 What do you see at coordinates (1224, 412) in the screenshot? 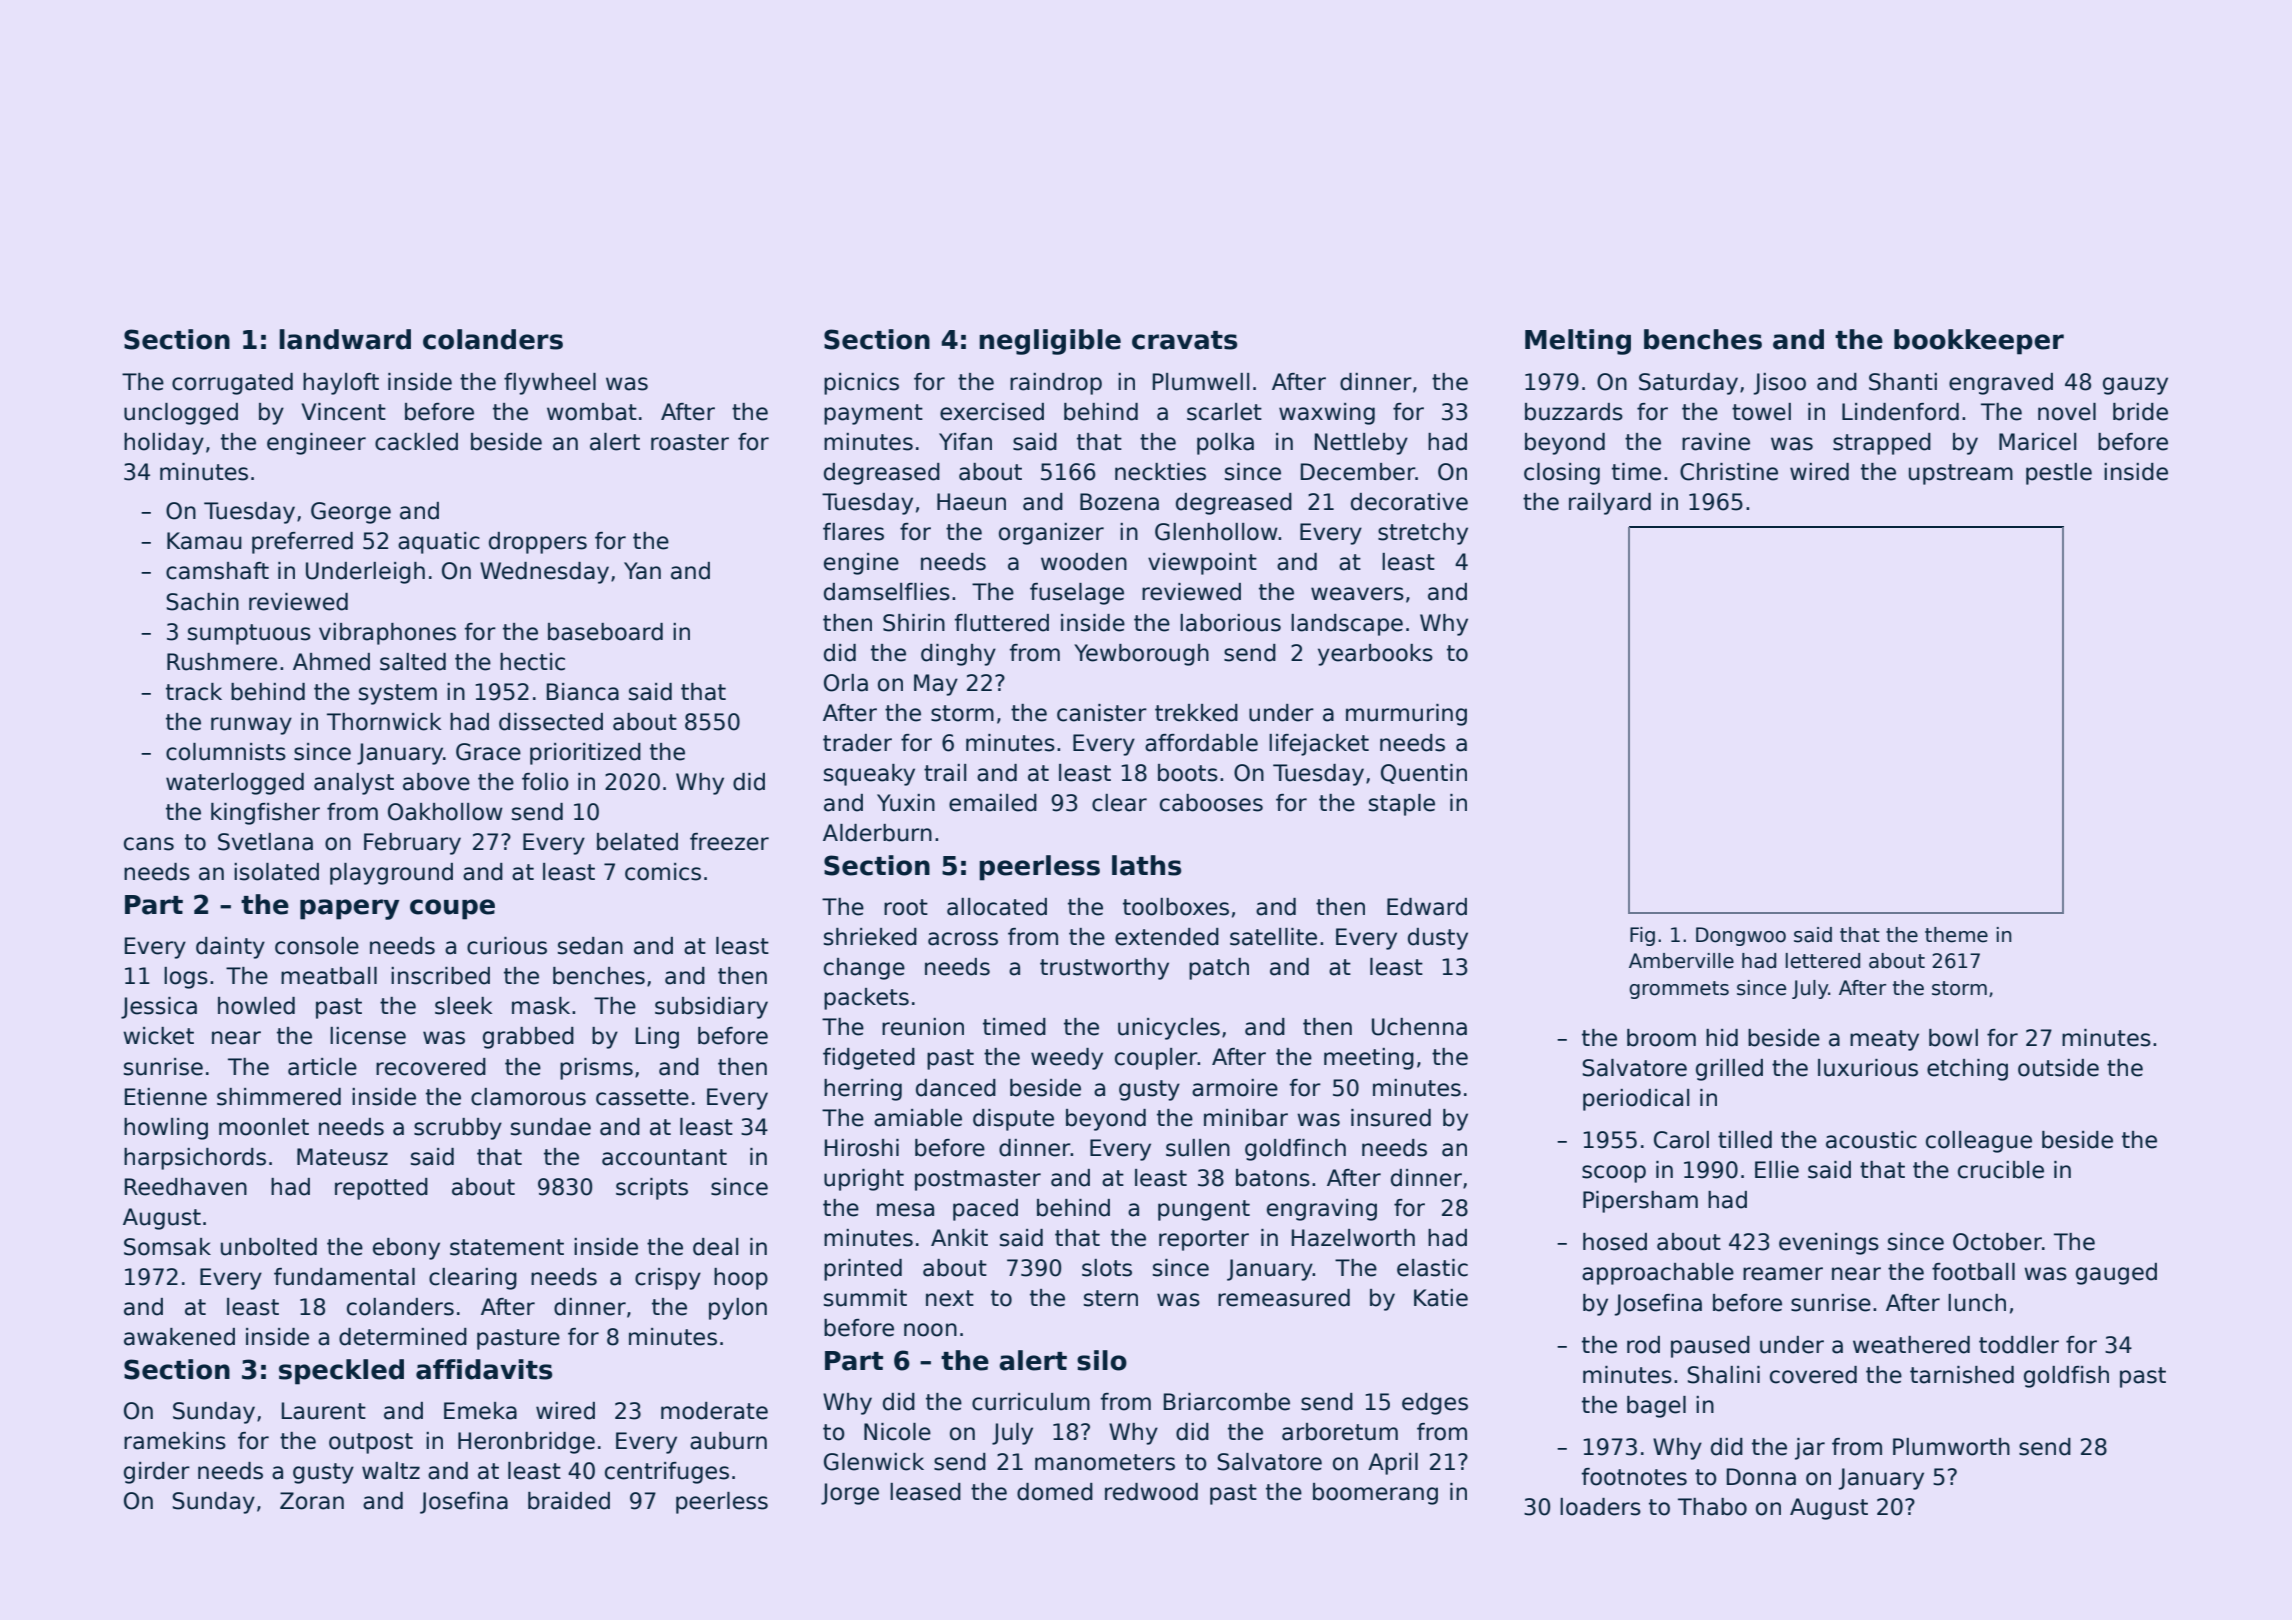
I see `scarlet` at bounding box center [1224, 412].
